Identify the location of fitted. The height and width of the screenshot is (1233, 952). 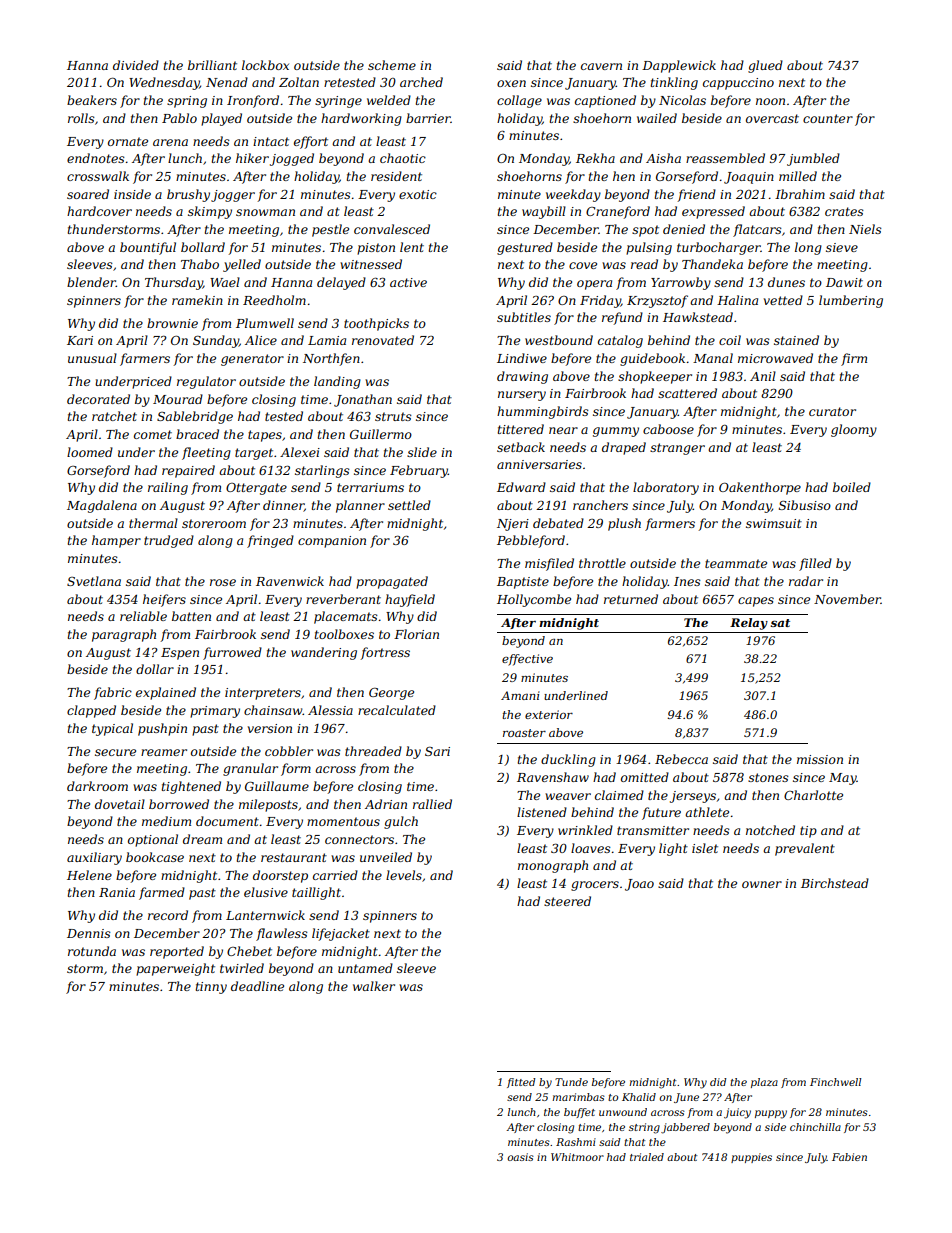
(521, 1083).
